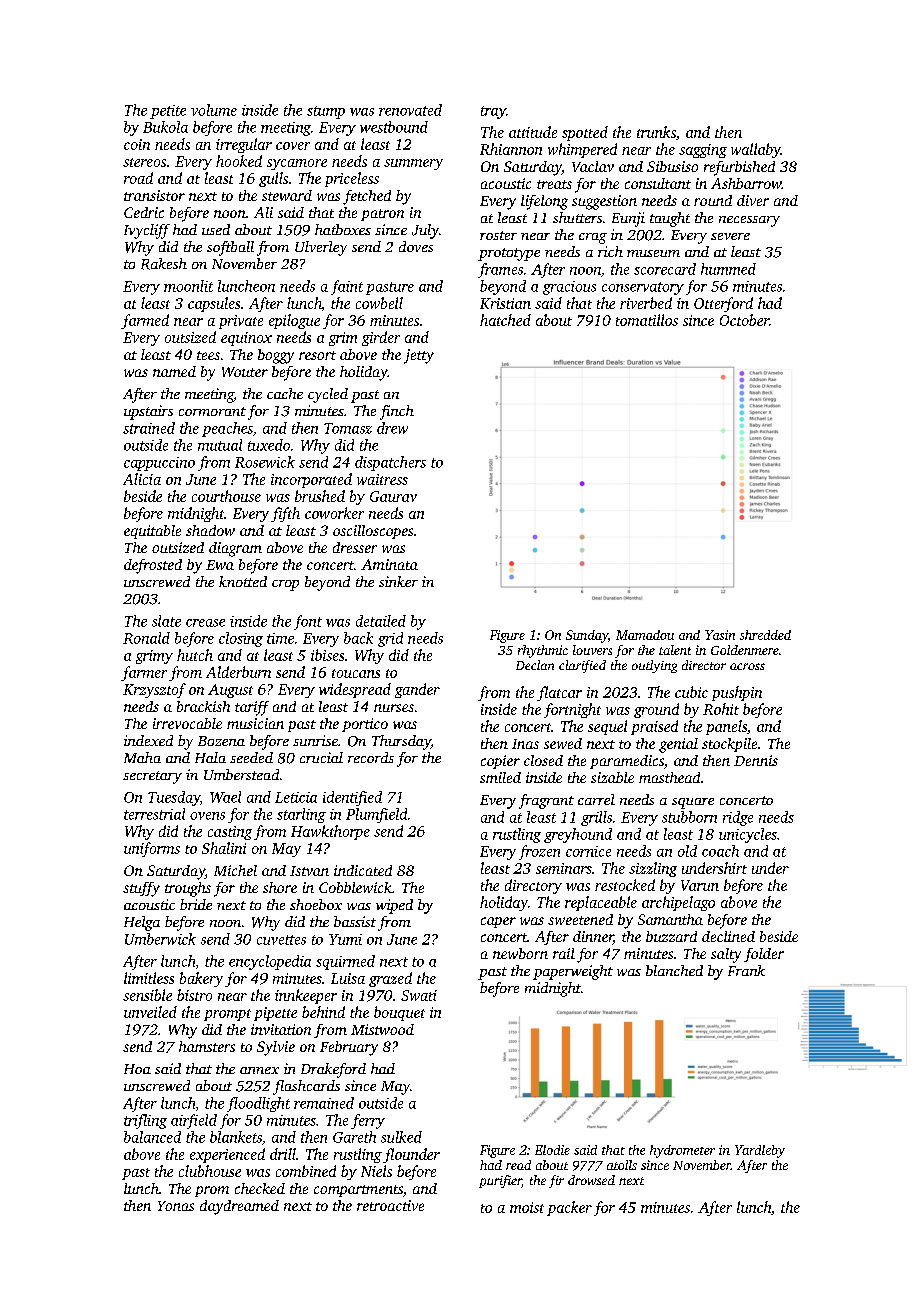 This page has height=1308, width=924. Describe the element at coordinates (168, 112) in the page. I see `petite` at that location.
